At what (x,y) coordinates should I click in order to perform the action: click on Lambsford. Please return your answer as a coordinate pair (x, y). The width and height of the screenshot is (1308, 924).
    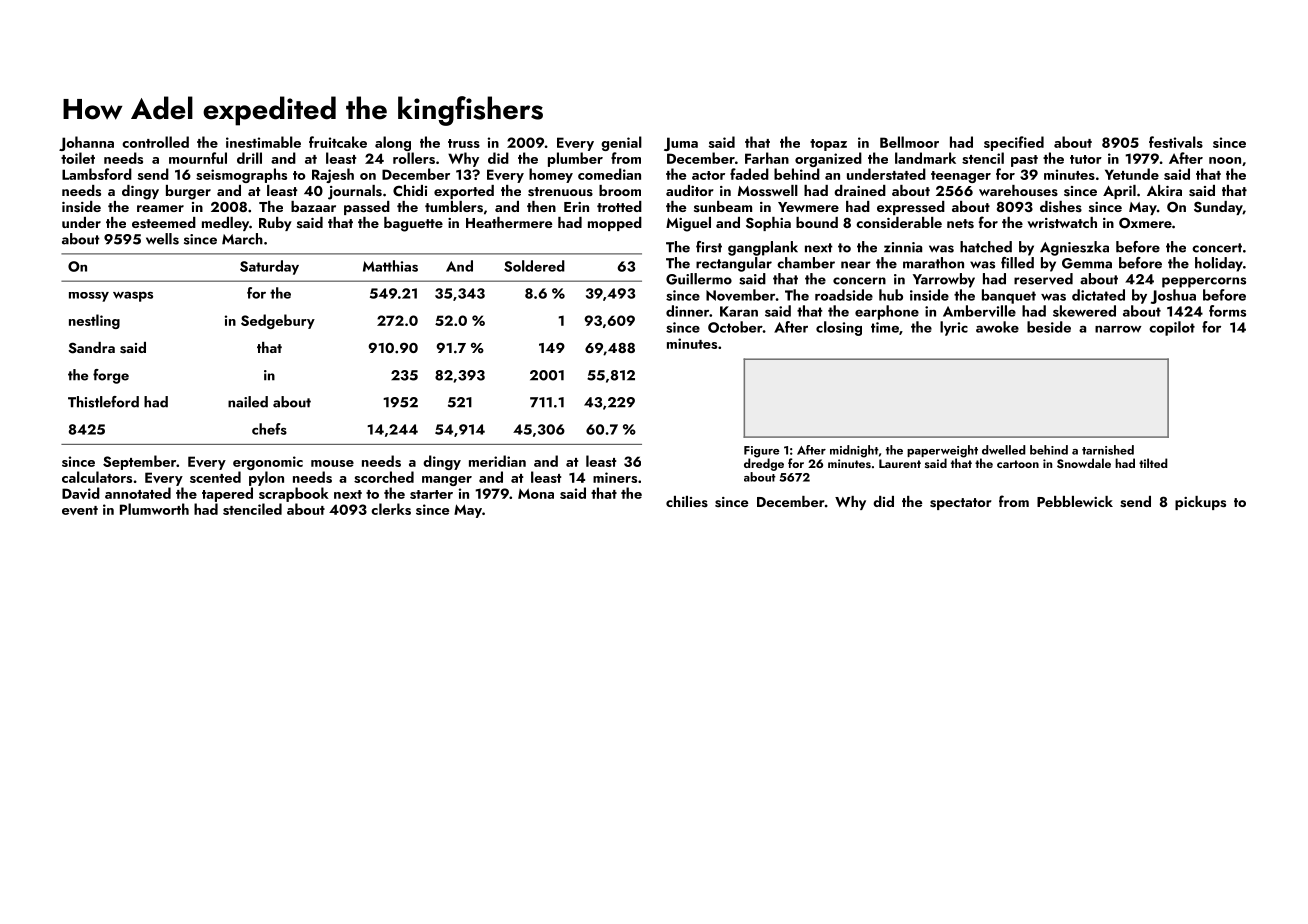
    Looking at the image, I should click on (97, 174).
